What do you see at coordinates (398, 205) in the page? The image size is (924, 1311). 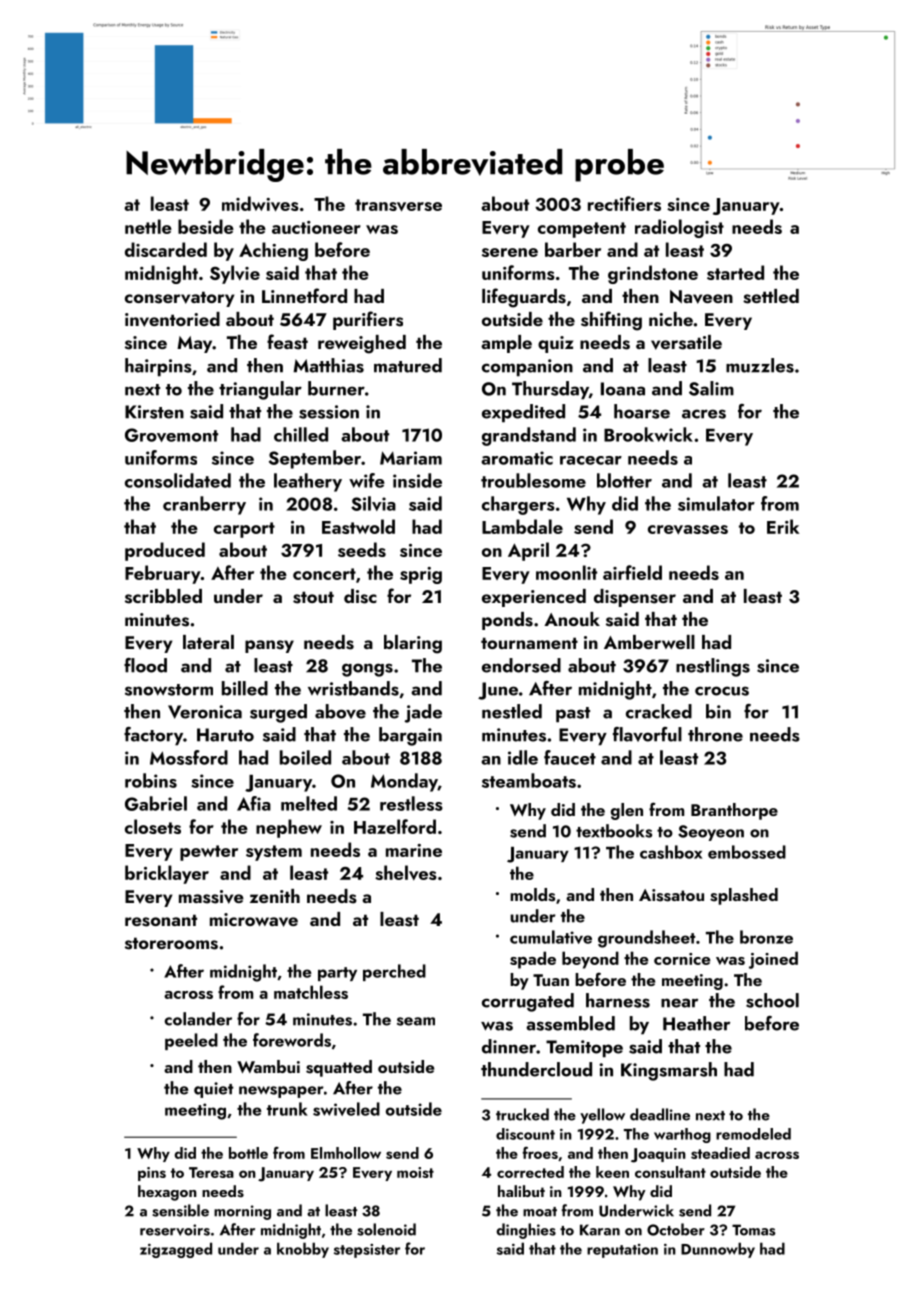 I see `transverse` at bounding box center [398, 205].
